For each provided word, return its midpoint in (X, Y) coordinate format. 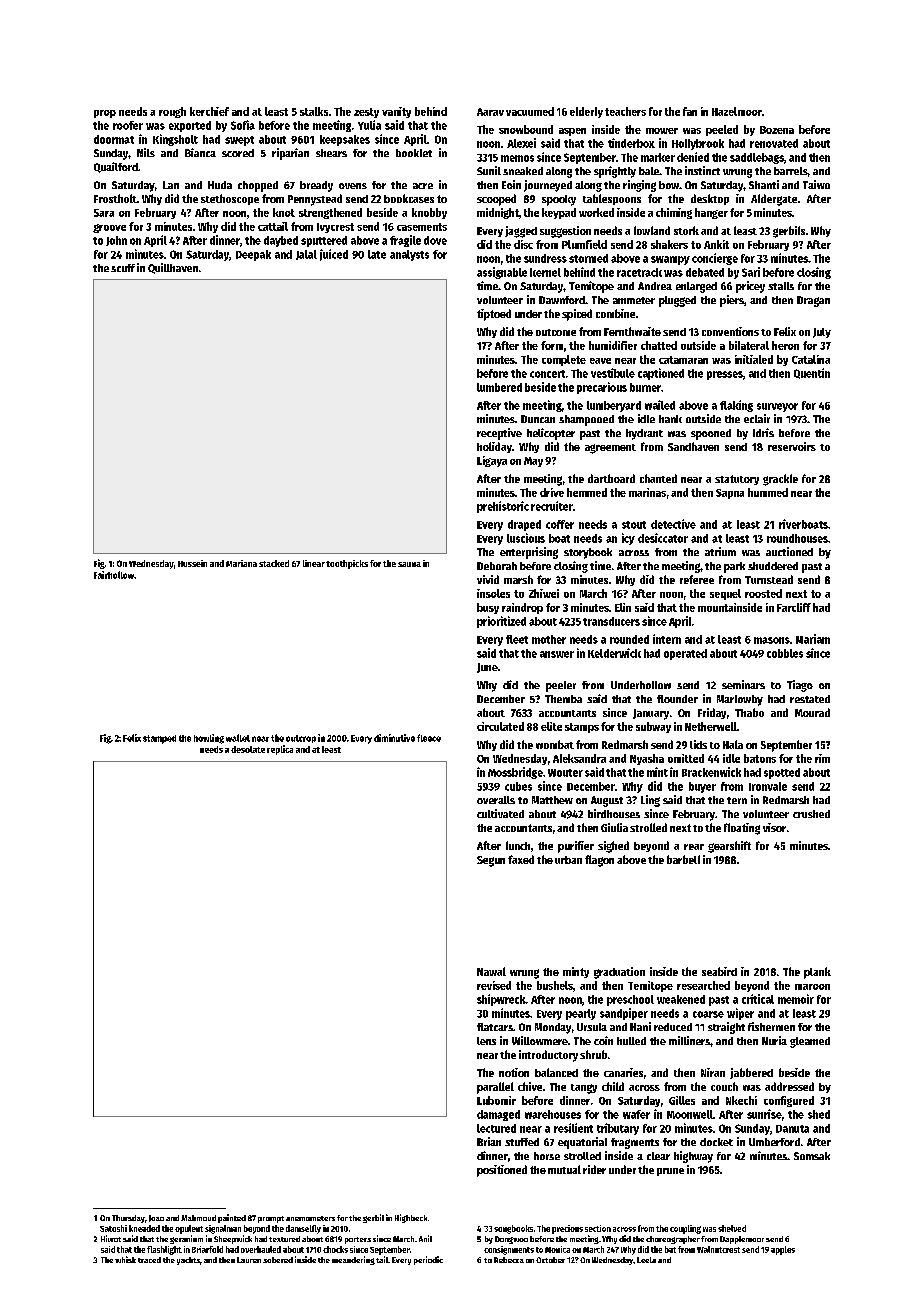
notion (514, 1072)
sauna (409, 564)
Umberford (774, 1142)
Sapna (730, 494)
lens (486, 1041)
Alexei (521, 143)
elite (551, 726)
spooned (711, 434)
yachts (188, 1261)
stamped (159, 739)
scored (238, 153)
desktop (710, 199)
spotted (782, 773)
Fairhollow (114, 575)
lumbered (499, 387)
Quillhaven (173, 268)
